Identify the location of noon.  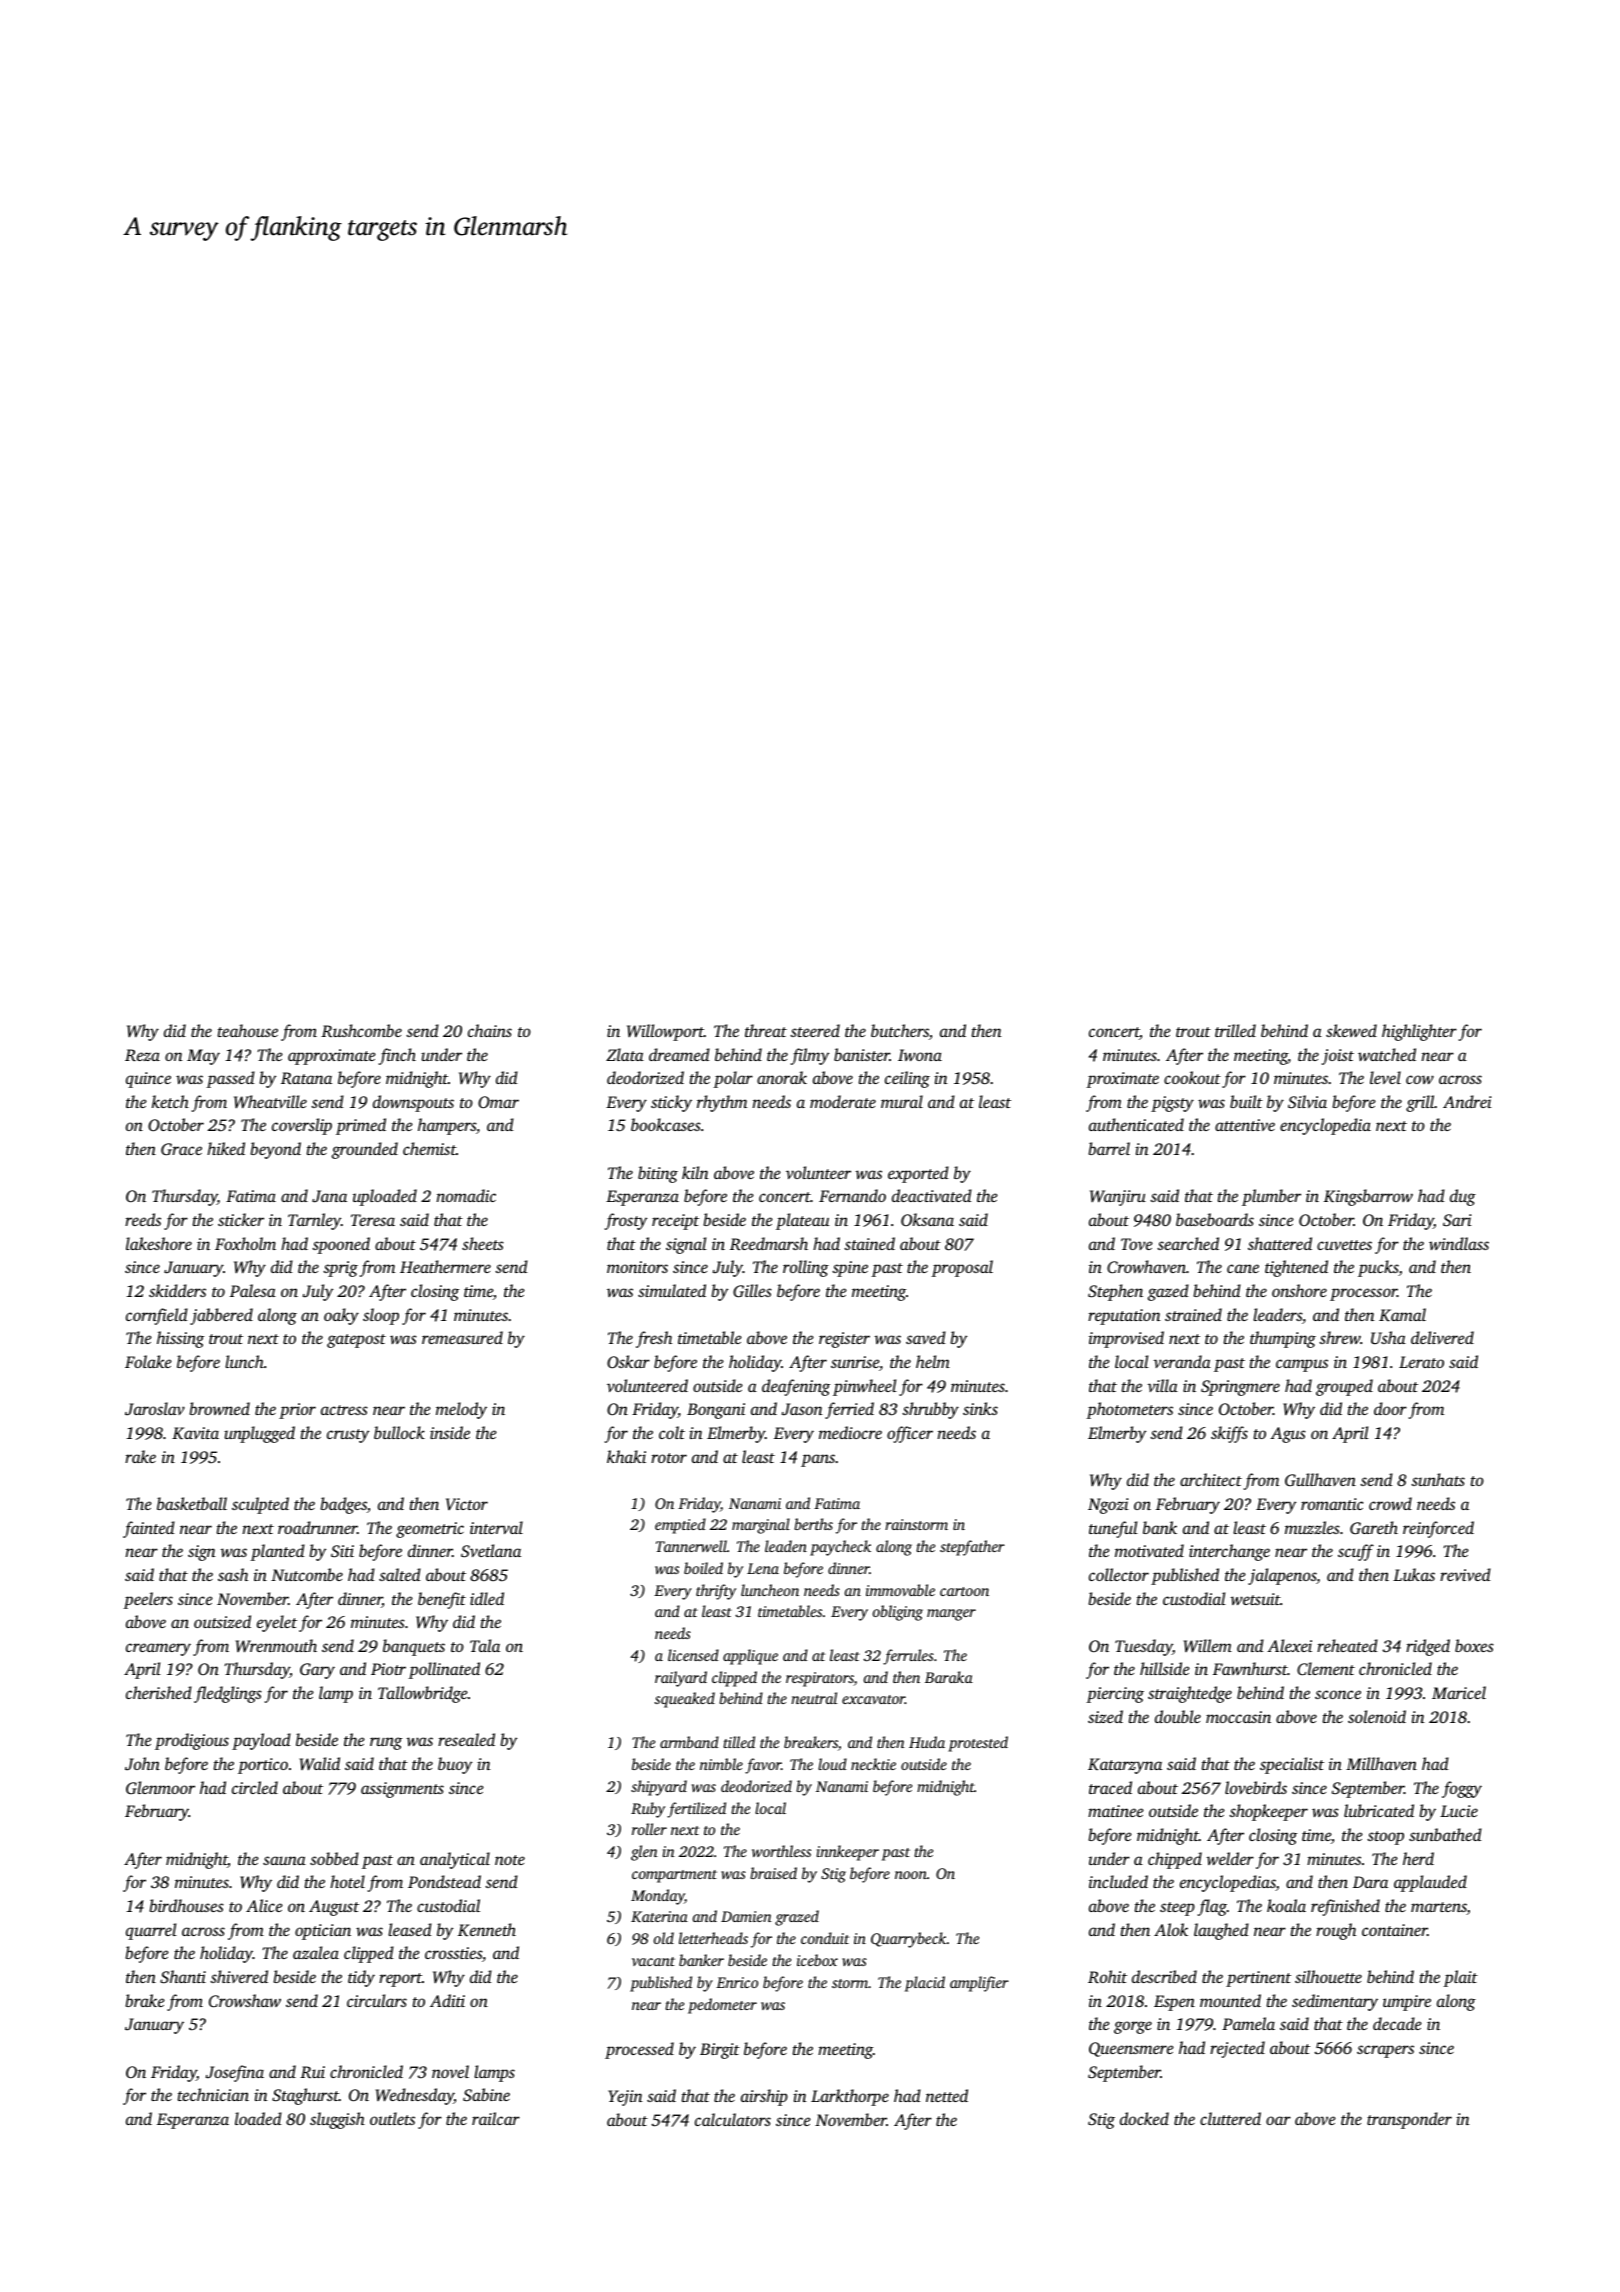
(911, 1875).
